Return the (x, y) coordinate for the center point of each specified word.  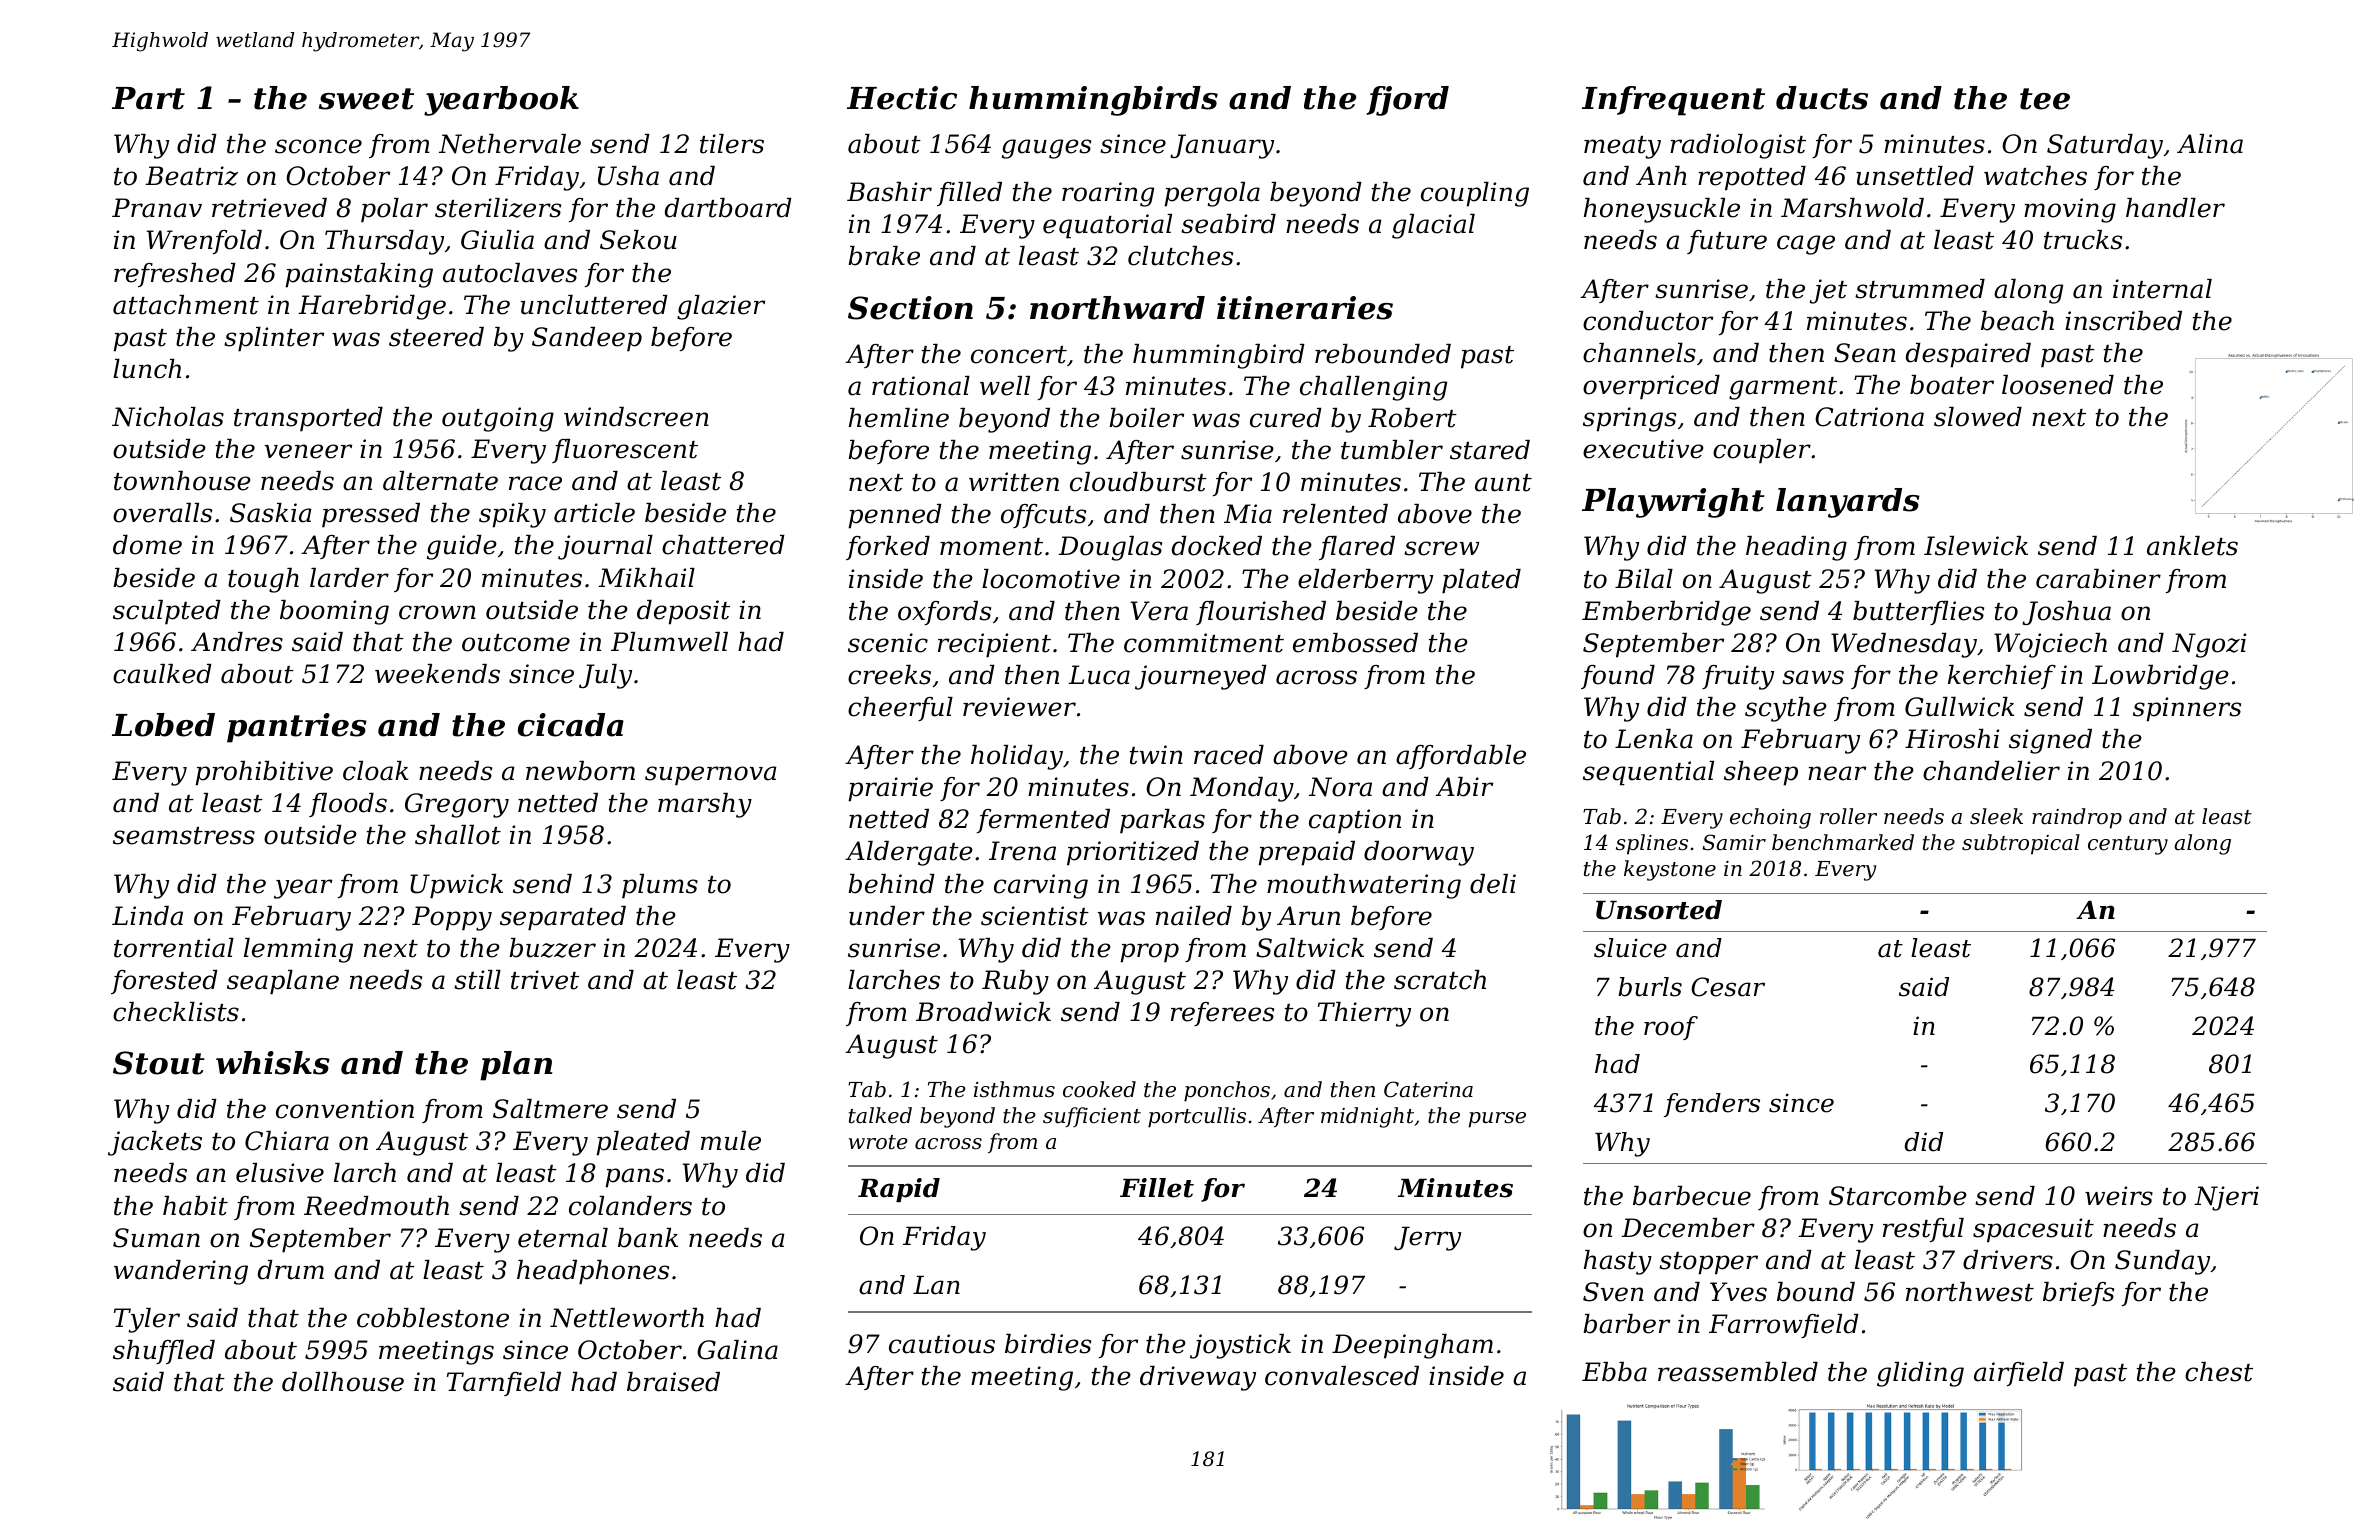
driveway (1198, 1378)
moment (991, 547)
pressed (371, 515)
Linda (147, 916)
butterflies (1918, 613)
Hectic (902, 98)
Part (148, 98)
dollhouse (343, 1382)
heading (1796, 548)
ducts (1822, 98)
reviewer (1019, 707)
